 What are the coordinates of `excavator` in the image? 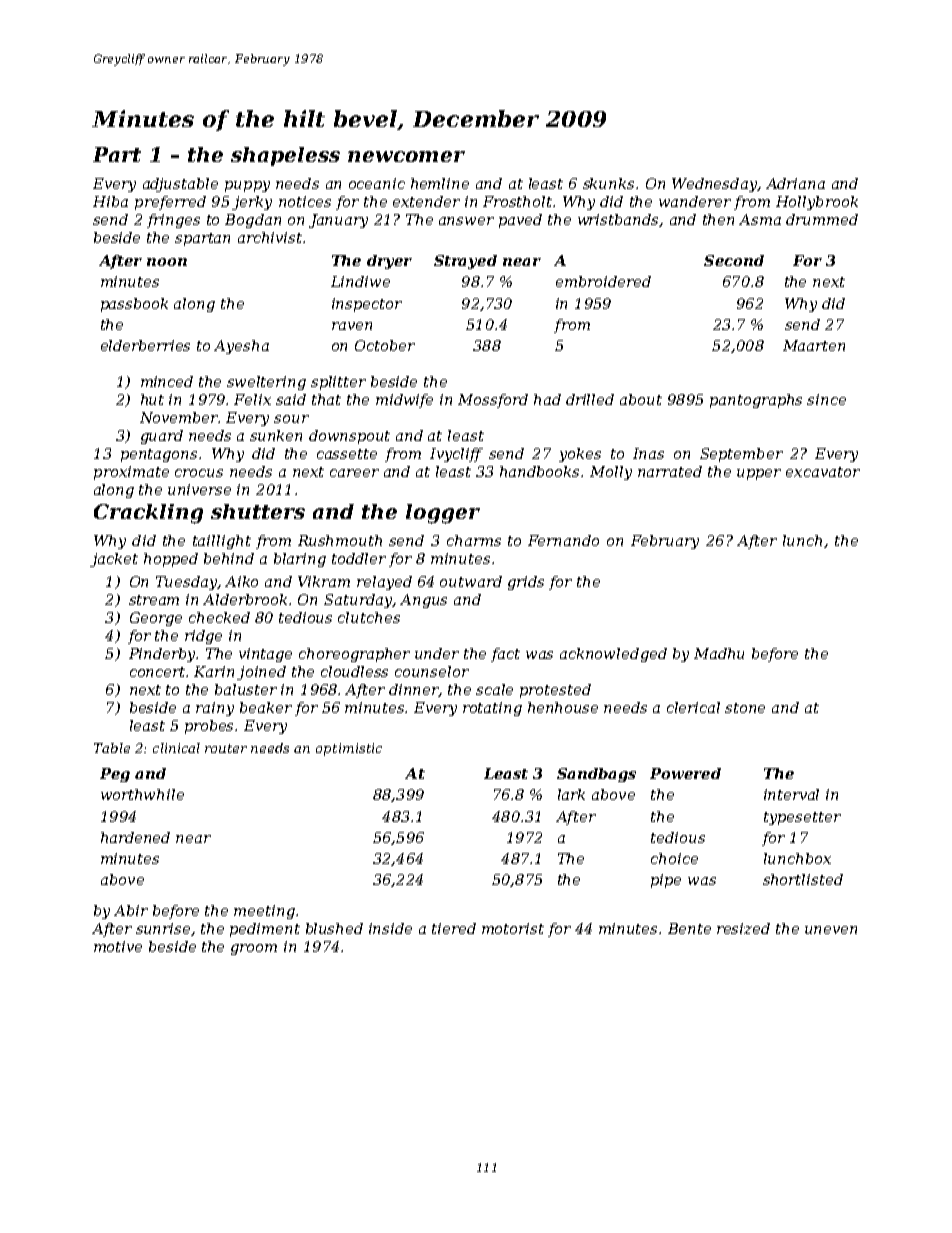 It's located at (823, 472).
